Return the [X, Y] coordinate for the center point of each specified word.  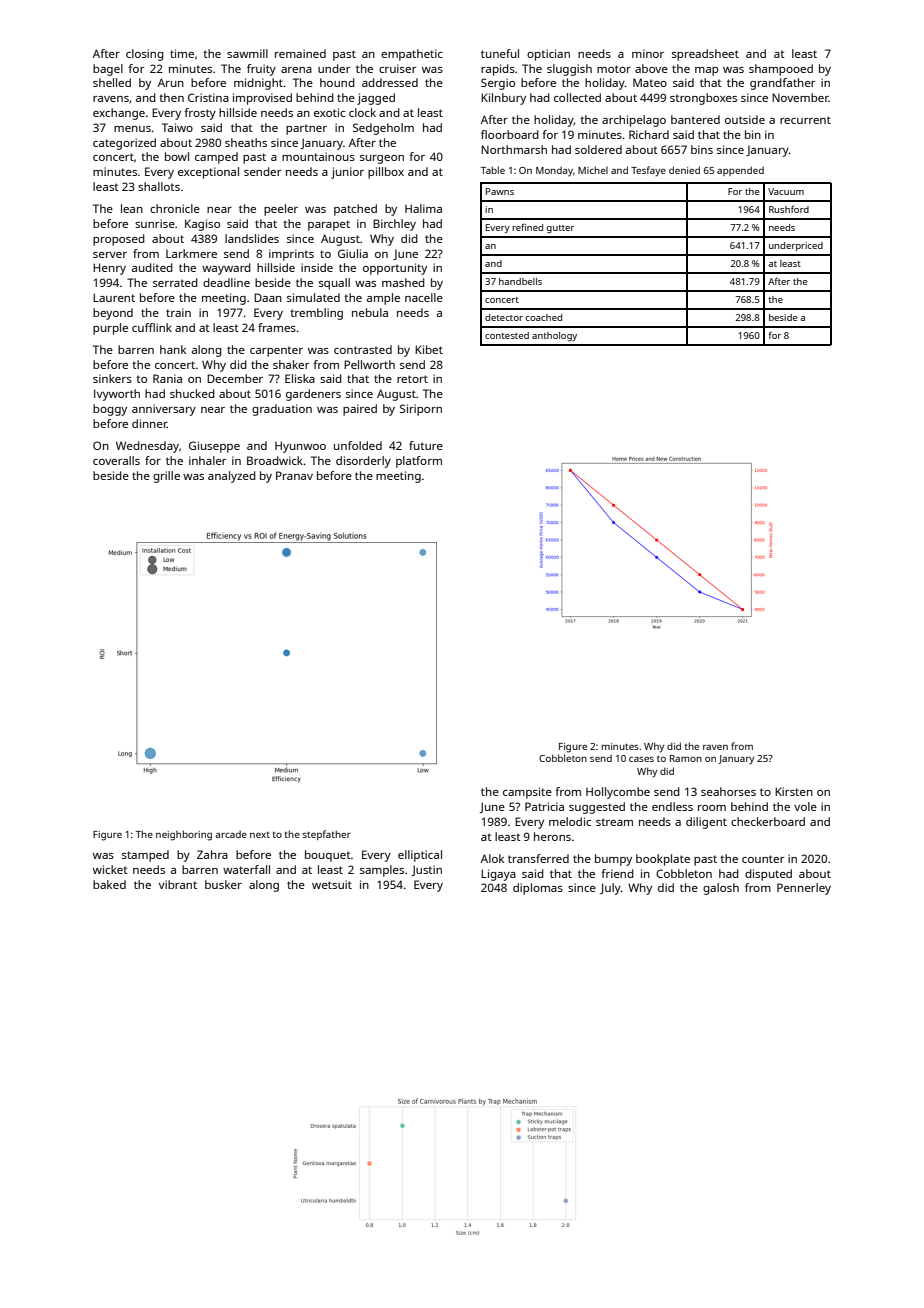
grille [166, 477]
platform [419, 462]
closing [145, 55]
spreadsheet [705, 55]
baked [109, 884]
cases [641, 759]
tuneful [500, 53]
